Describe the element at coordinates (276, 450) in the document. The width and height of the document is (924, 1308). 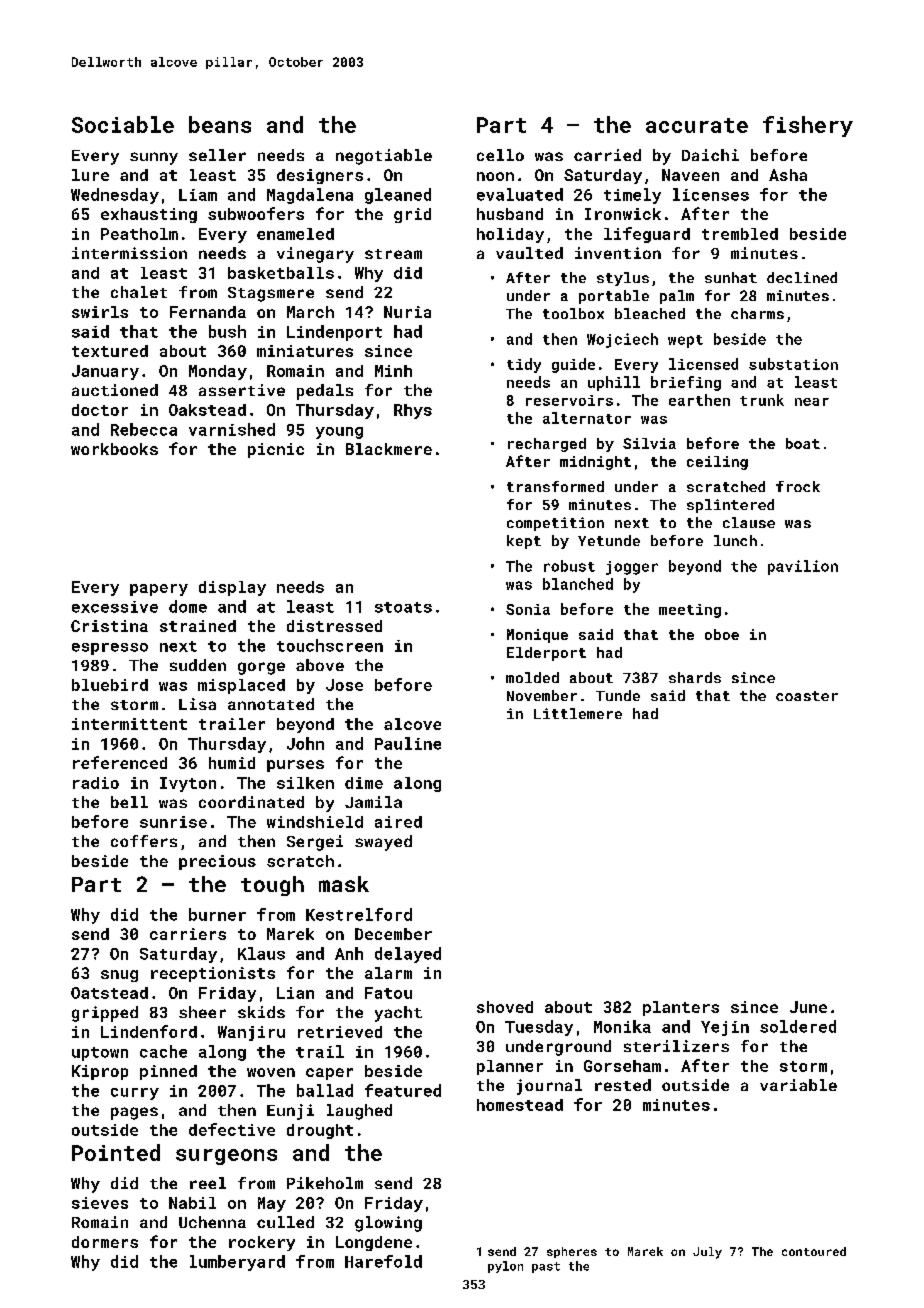
I see `picnic` at that location.
